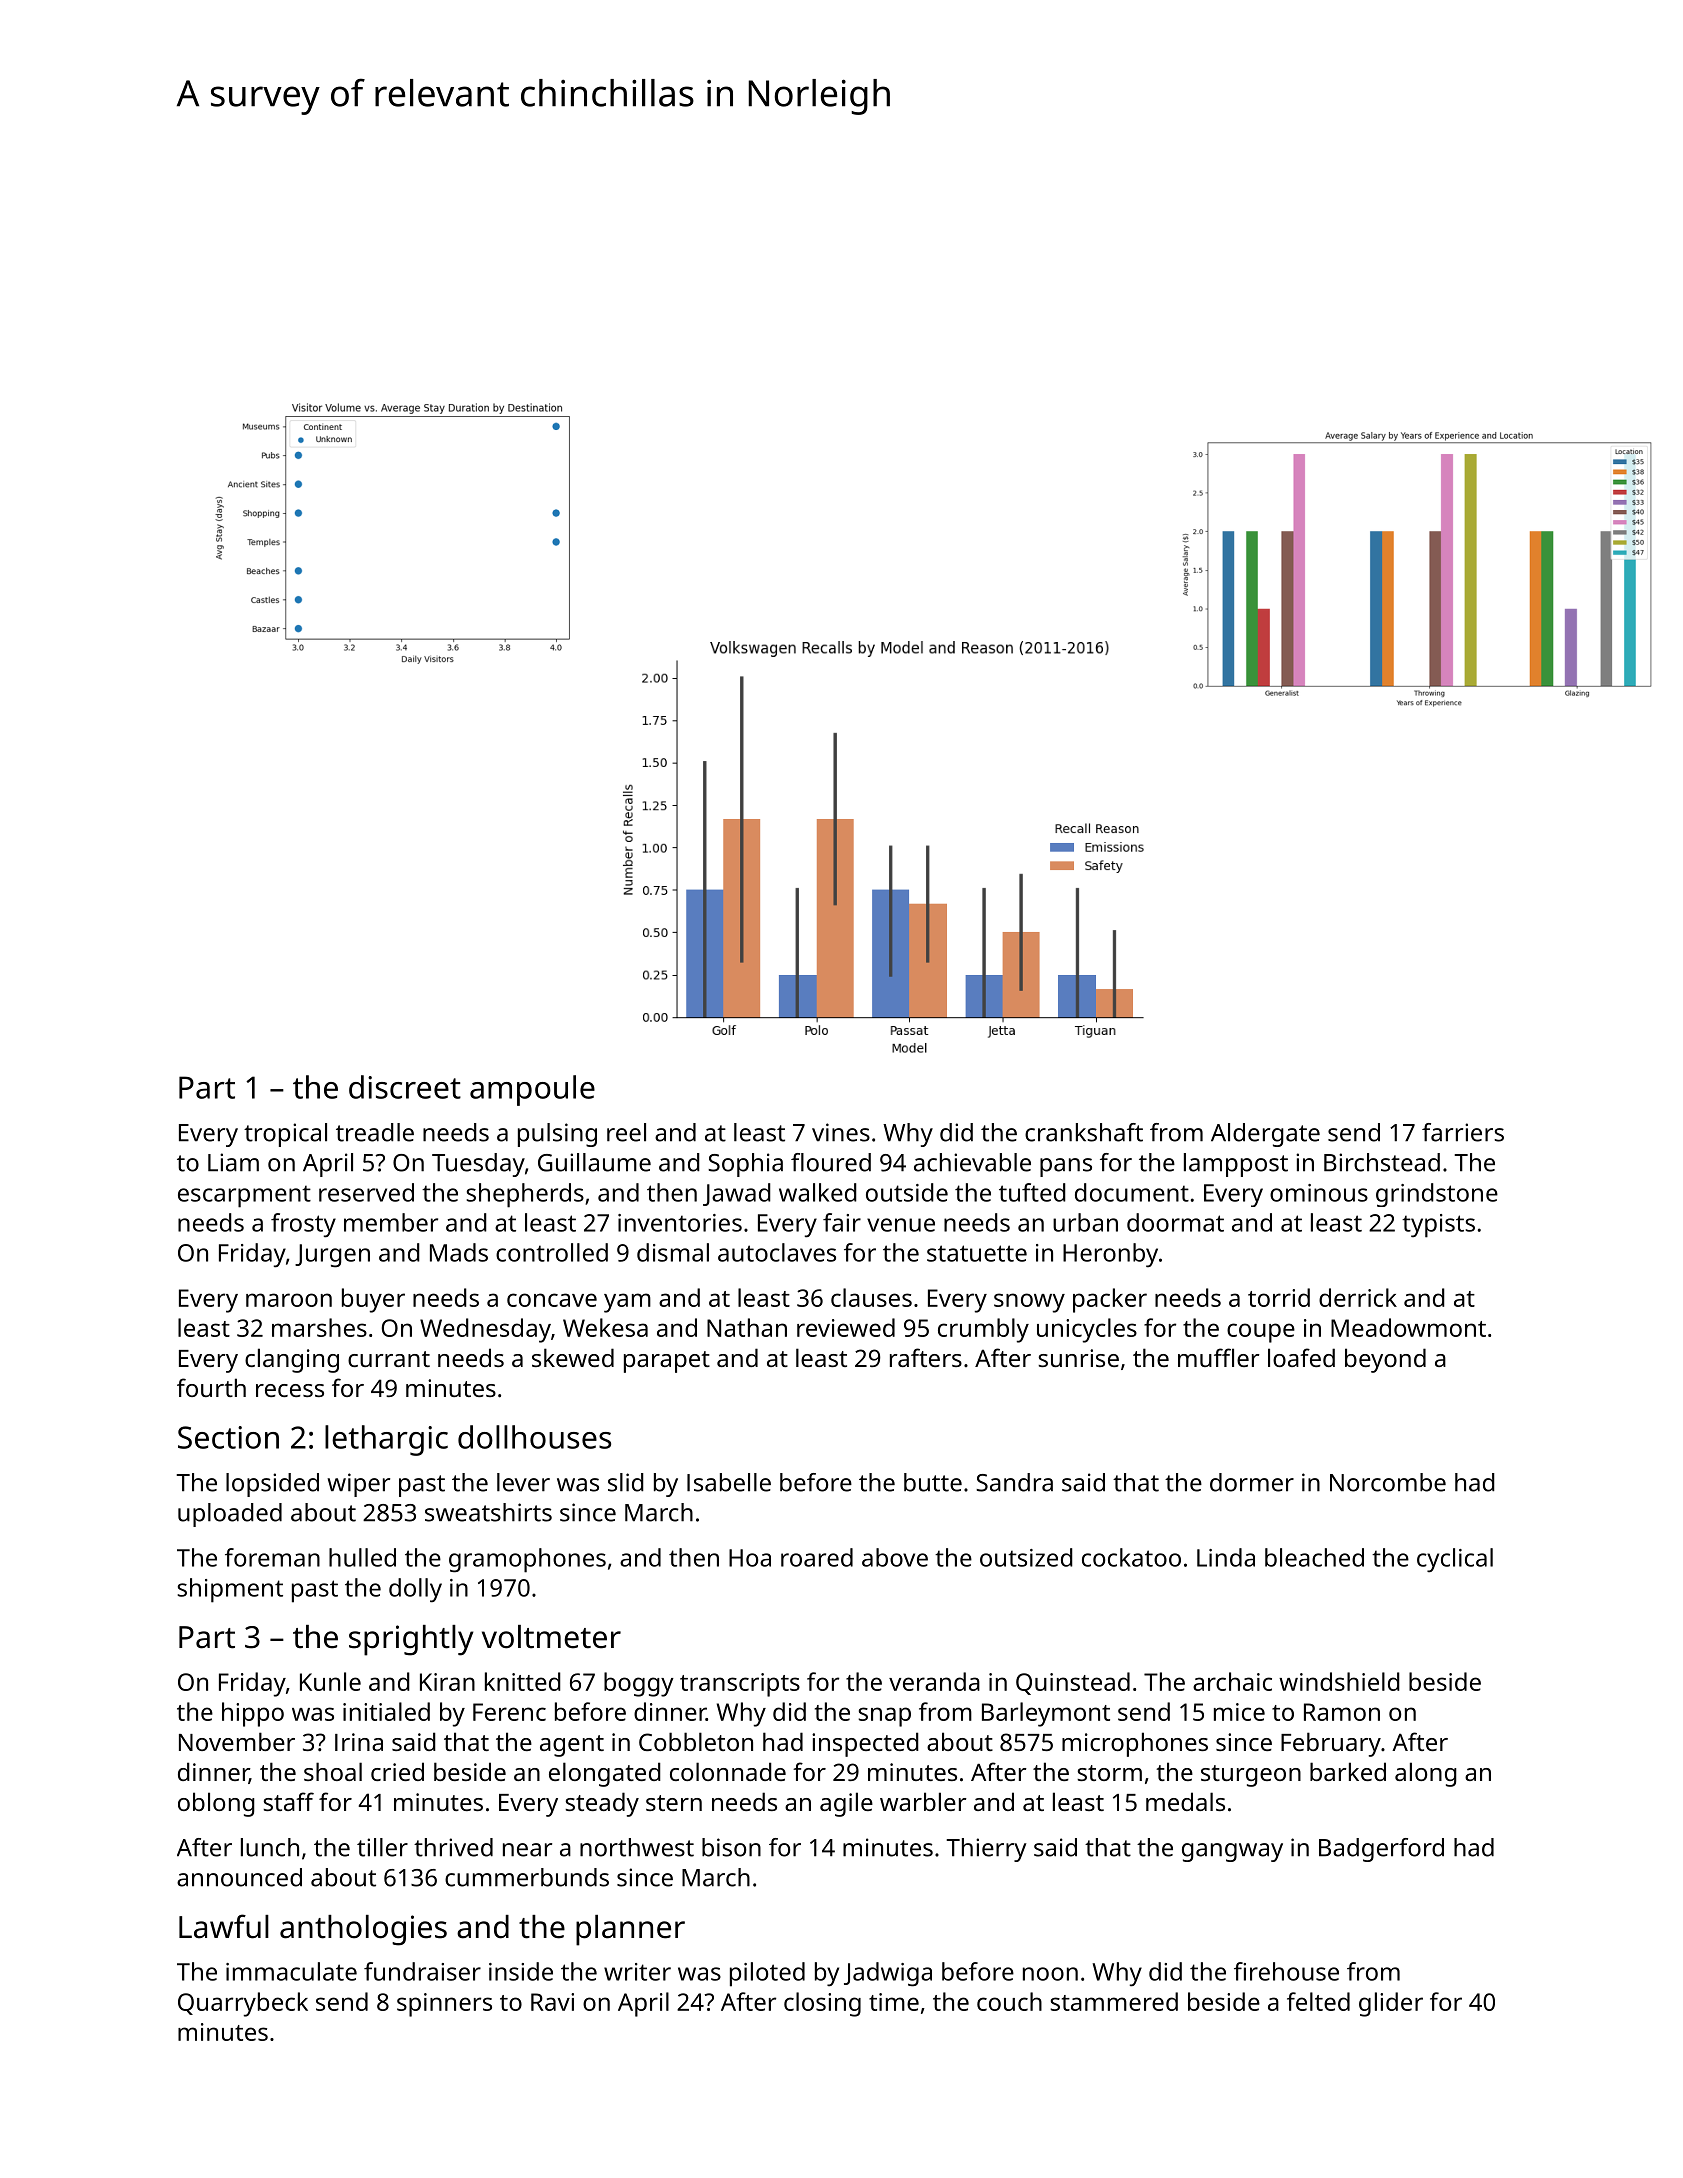 The width and height of the screenshot is (1683, 2178). What do you see at coordinates (972, 1162) in the screenshot?
I see `achievable` at bounding box center [972, 1162].
